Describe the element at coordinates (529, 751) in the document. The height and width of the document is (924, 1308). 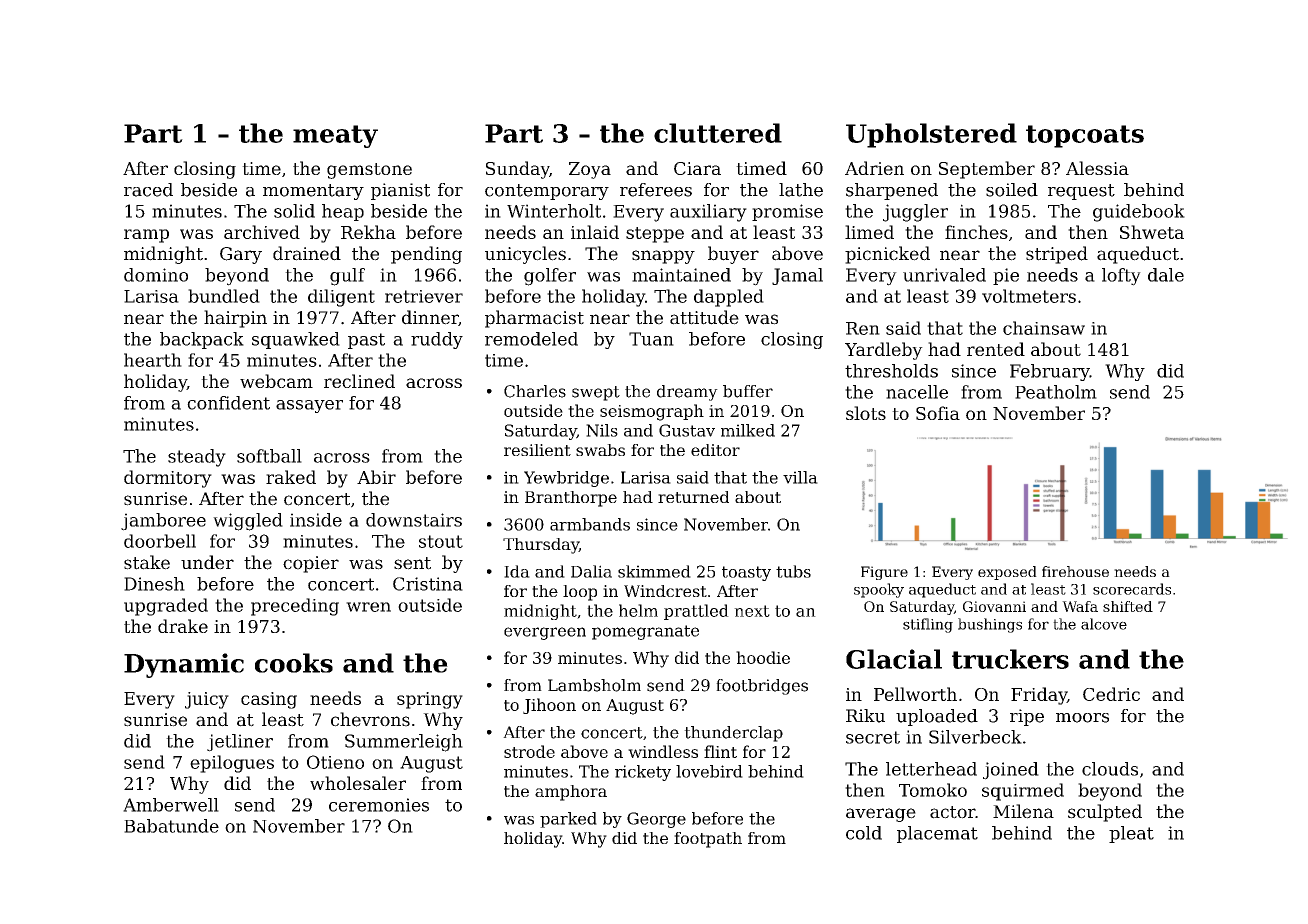
I see `strode` at that location.
